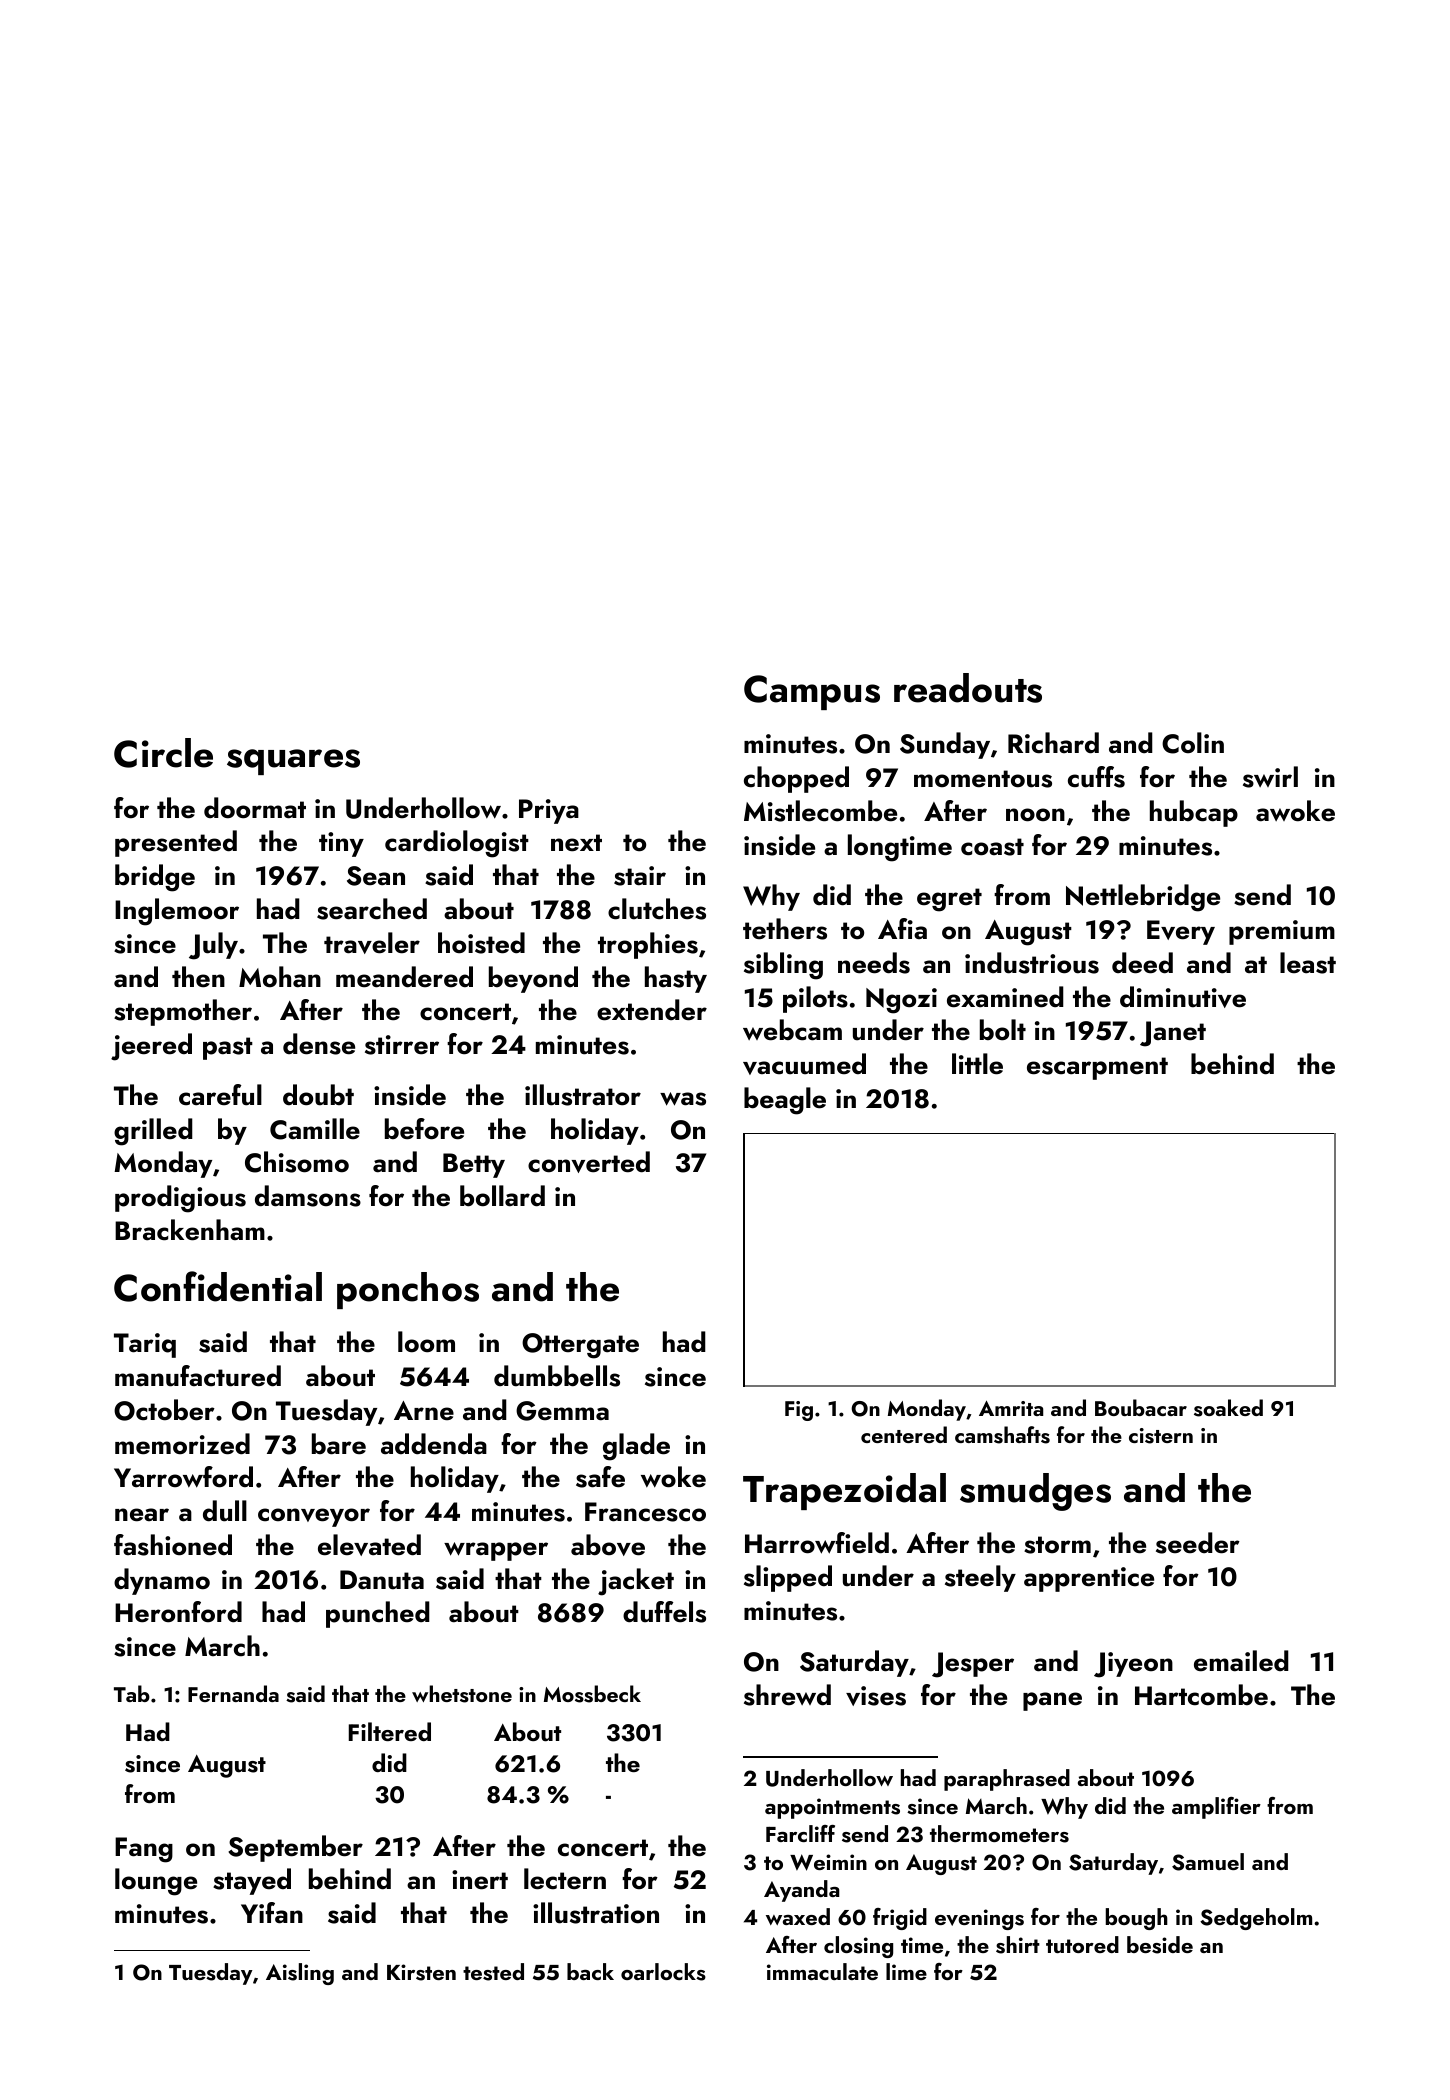 The height and width of the document is (2100, 1450). Describe the element at coordinates (404, 977) in the document. I see `meandered` at that location.
